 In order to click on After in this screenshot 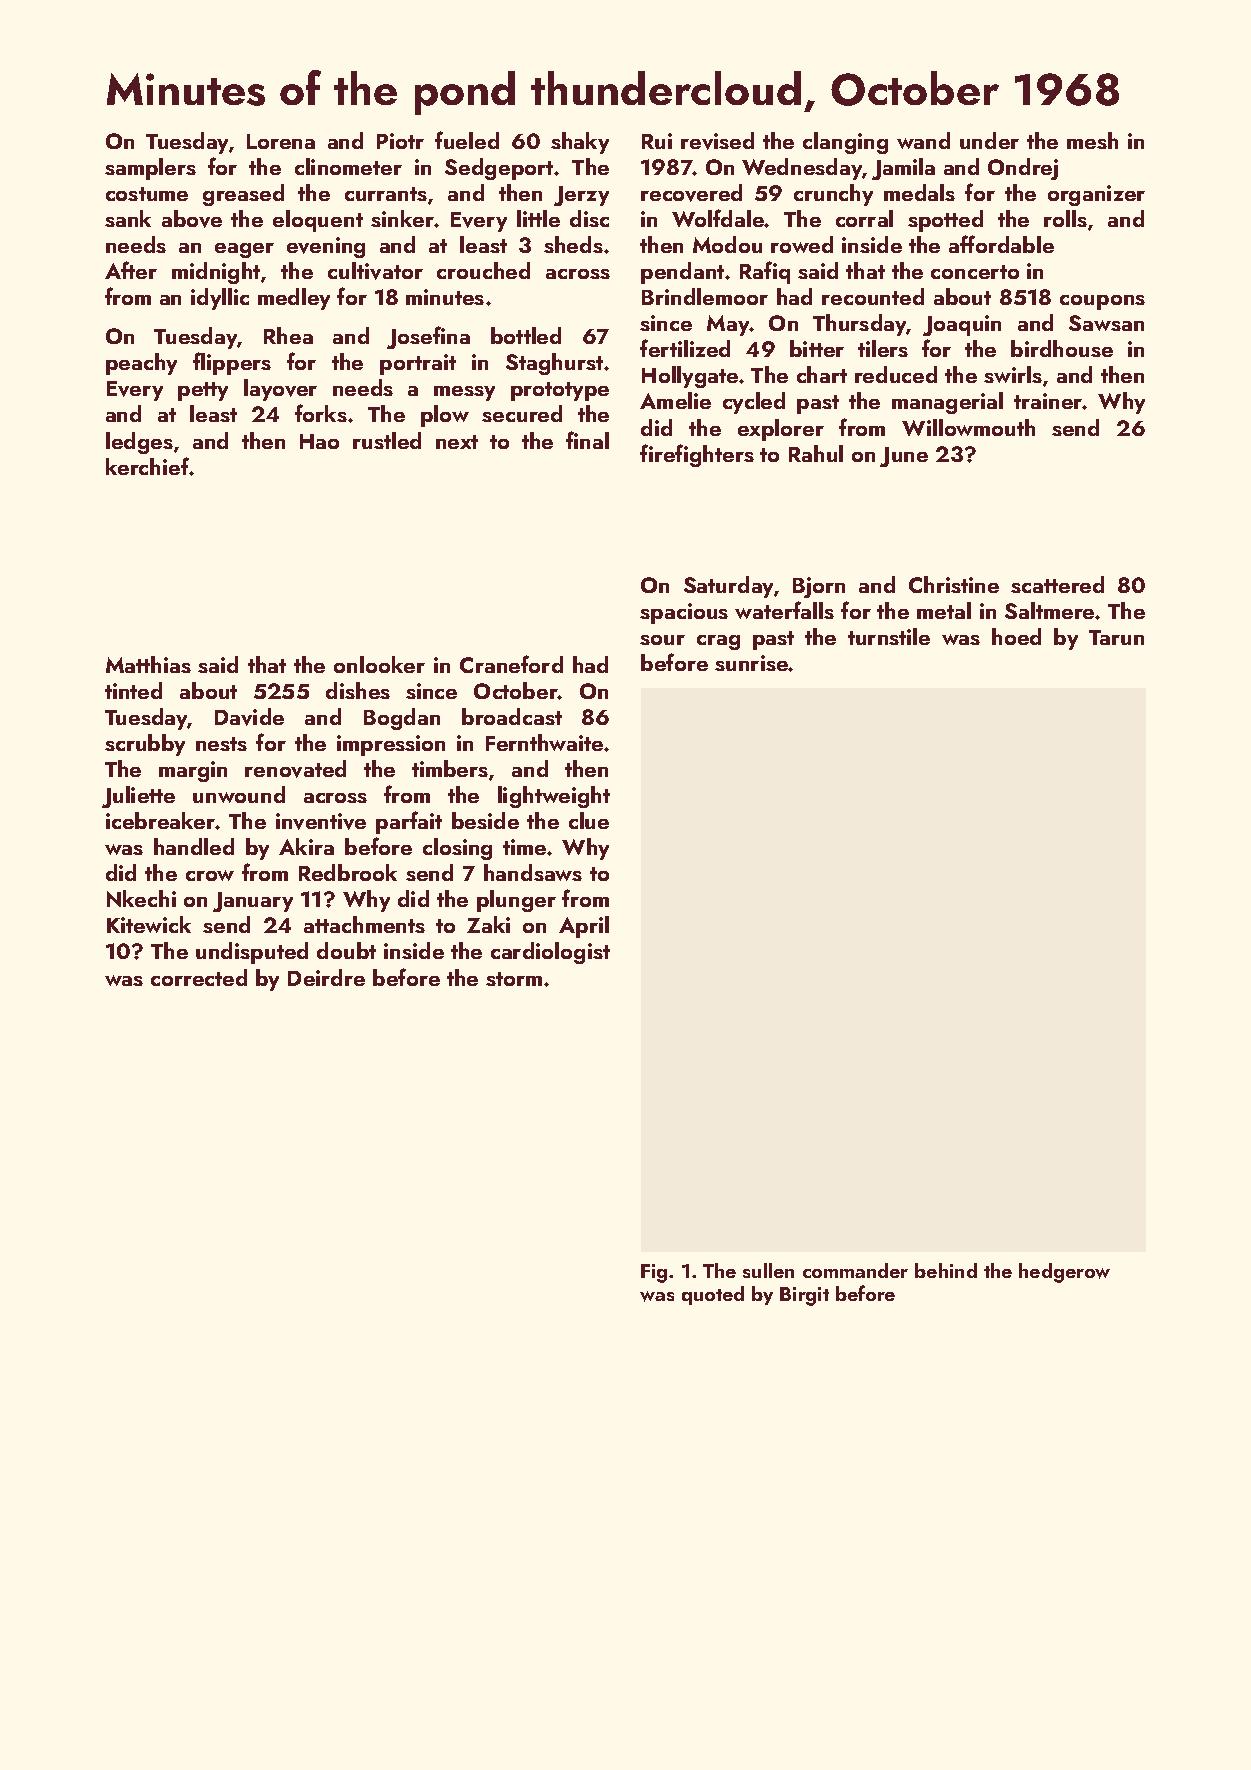, I will do `click(131, 270)`.
